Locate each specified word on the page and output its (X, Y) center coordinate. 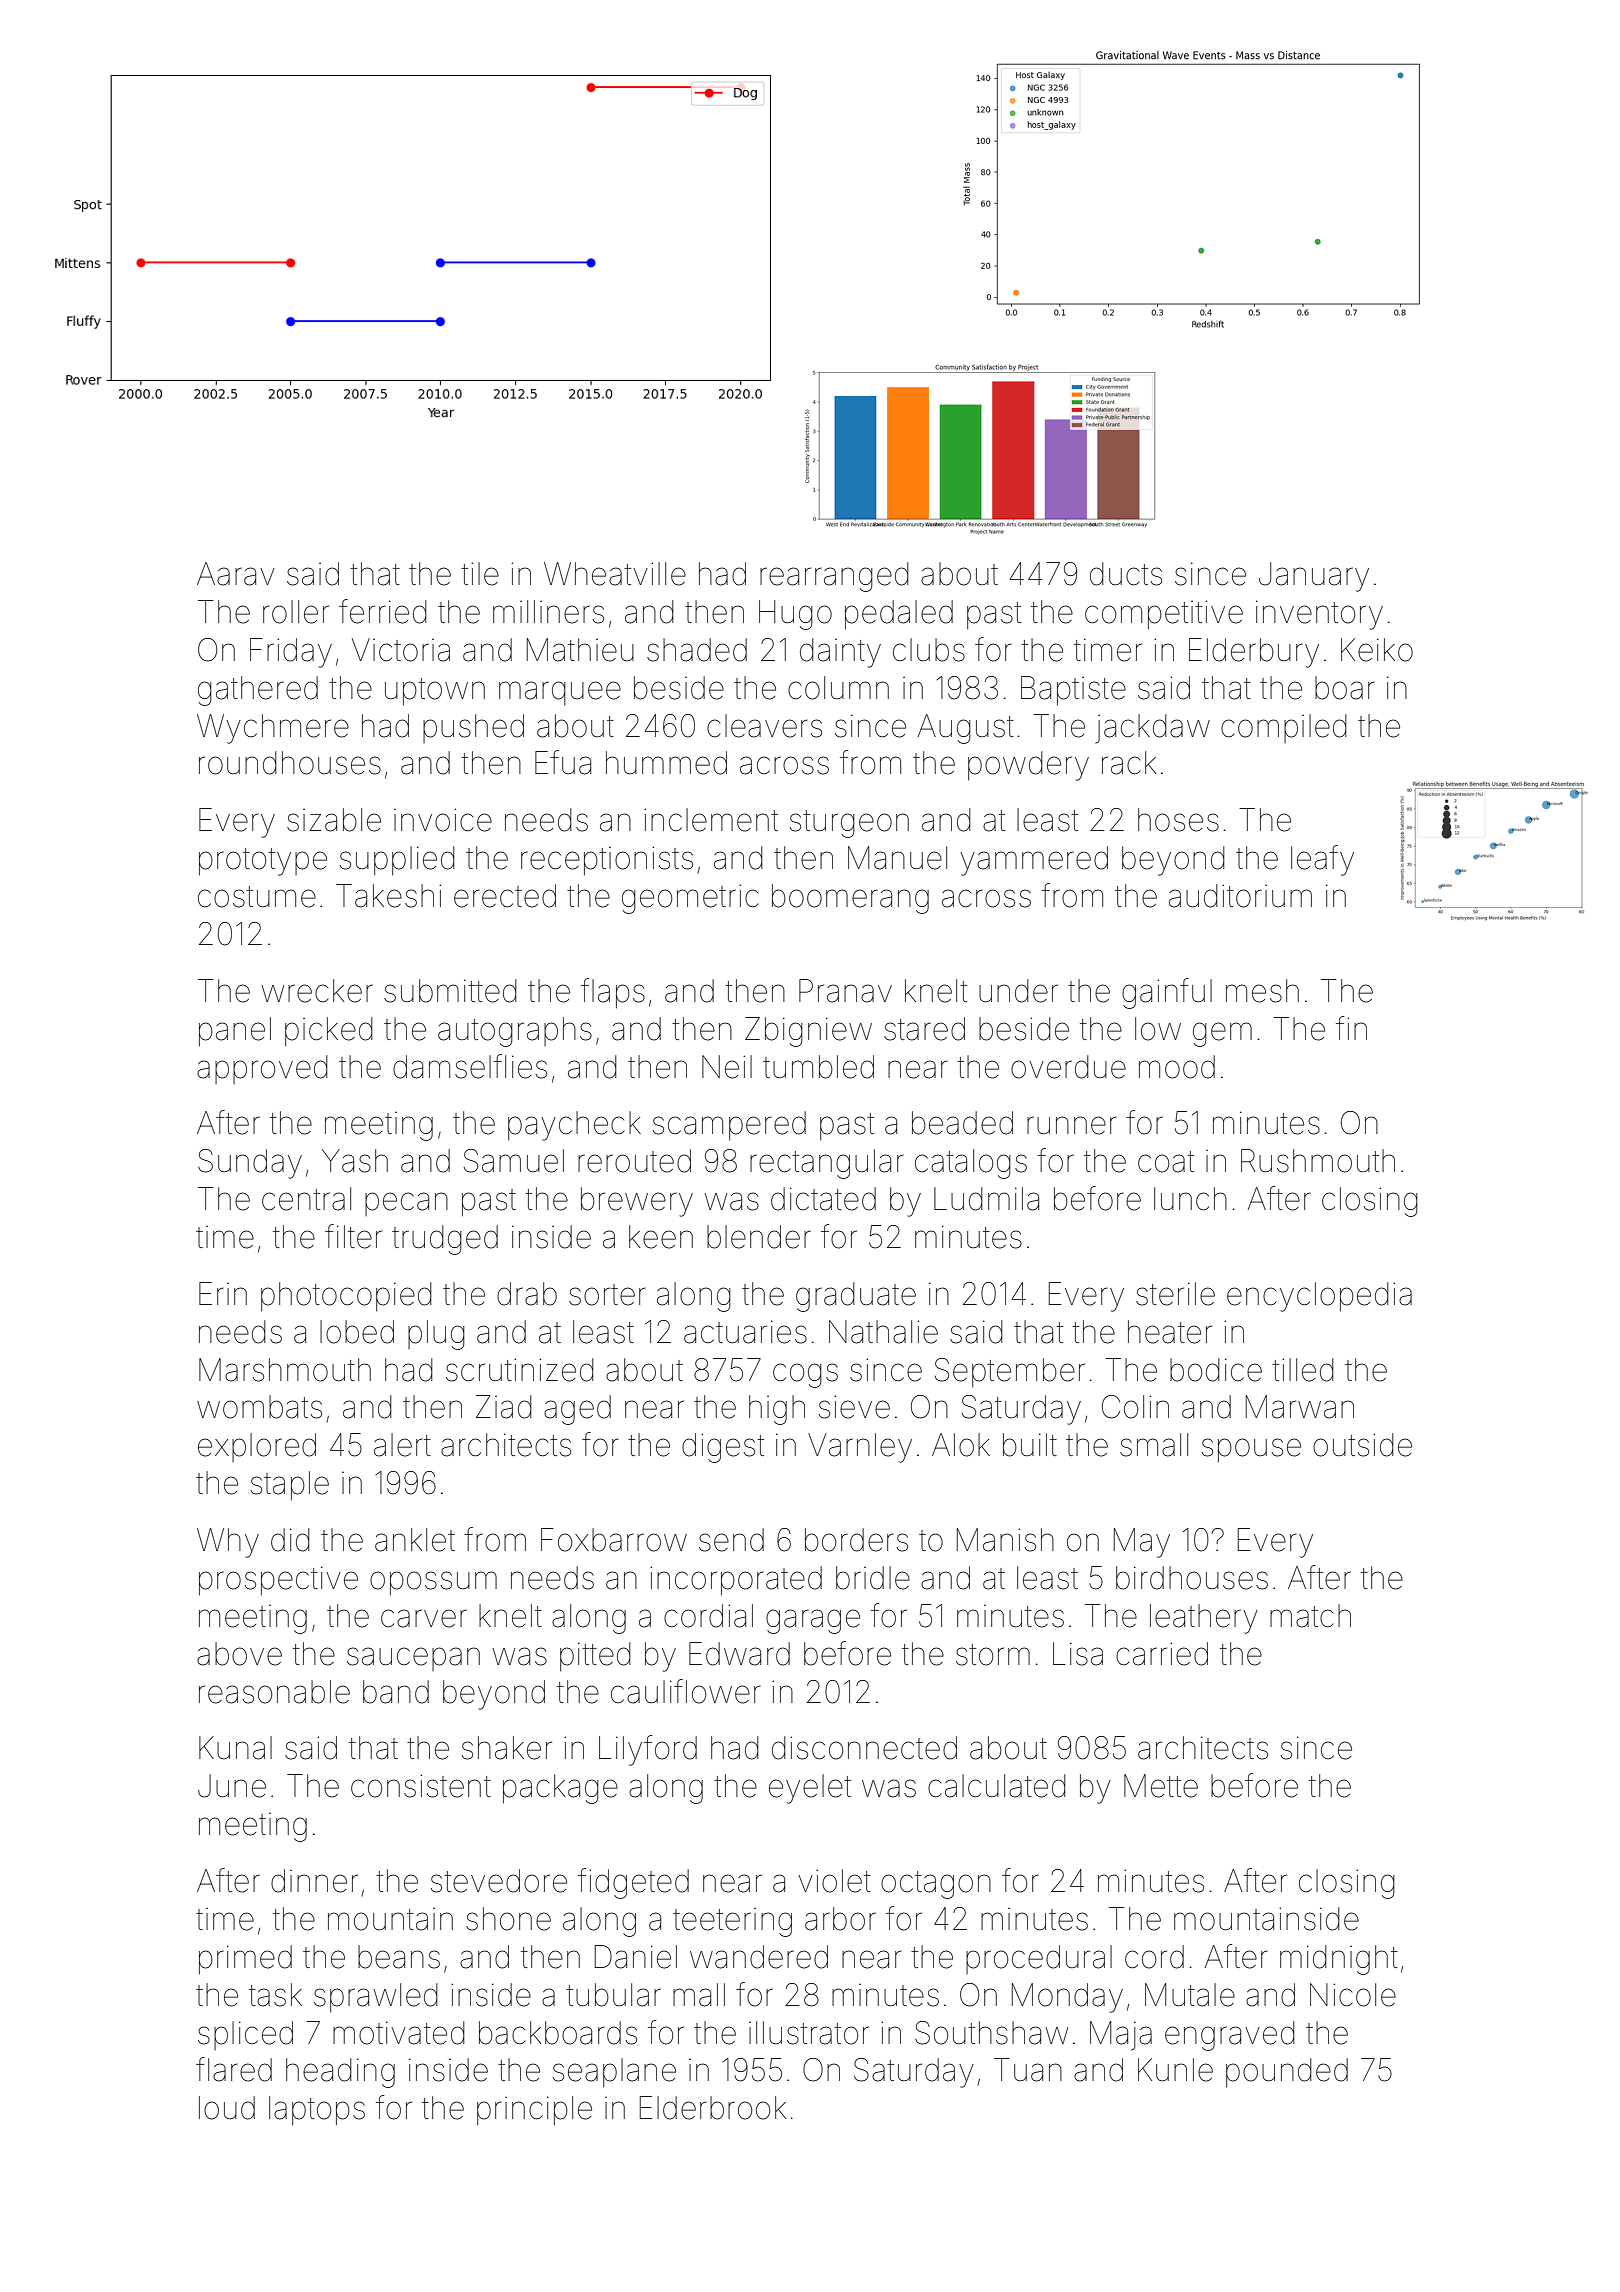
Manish (1005, 1540)
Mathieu (580, 650)
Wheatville (615, 574)
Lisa (1078, 1654)
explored (257, 1447)
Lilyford (648, 1750)
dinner (314, 1881)
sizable (334, 820)
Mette (1161, 1786)
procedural (1039, 1959)
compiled (1284, 728)
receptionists (607, 860)
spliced (245, 2035)
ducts (1126, 574)
